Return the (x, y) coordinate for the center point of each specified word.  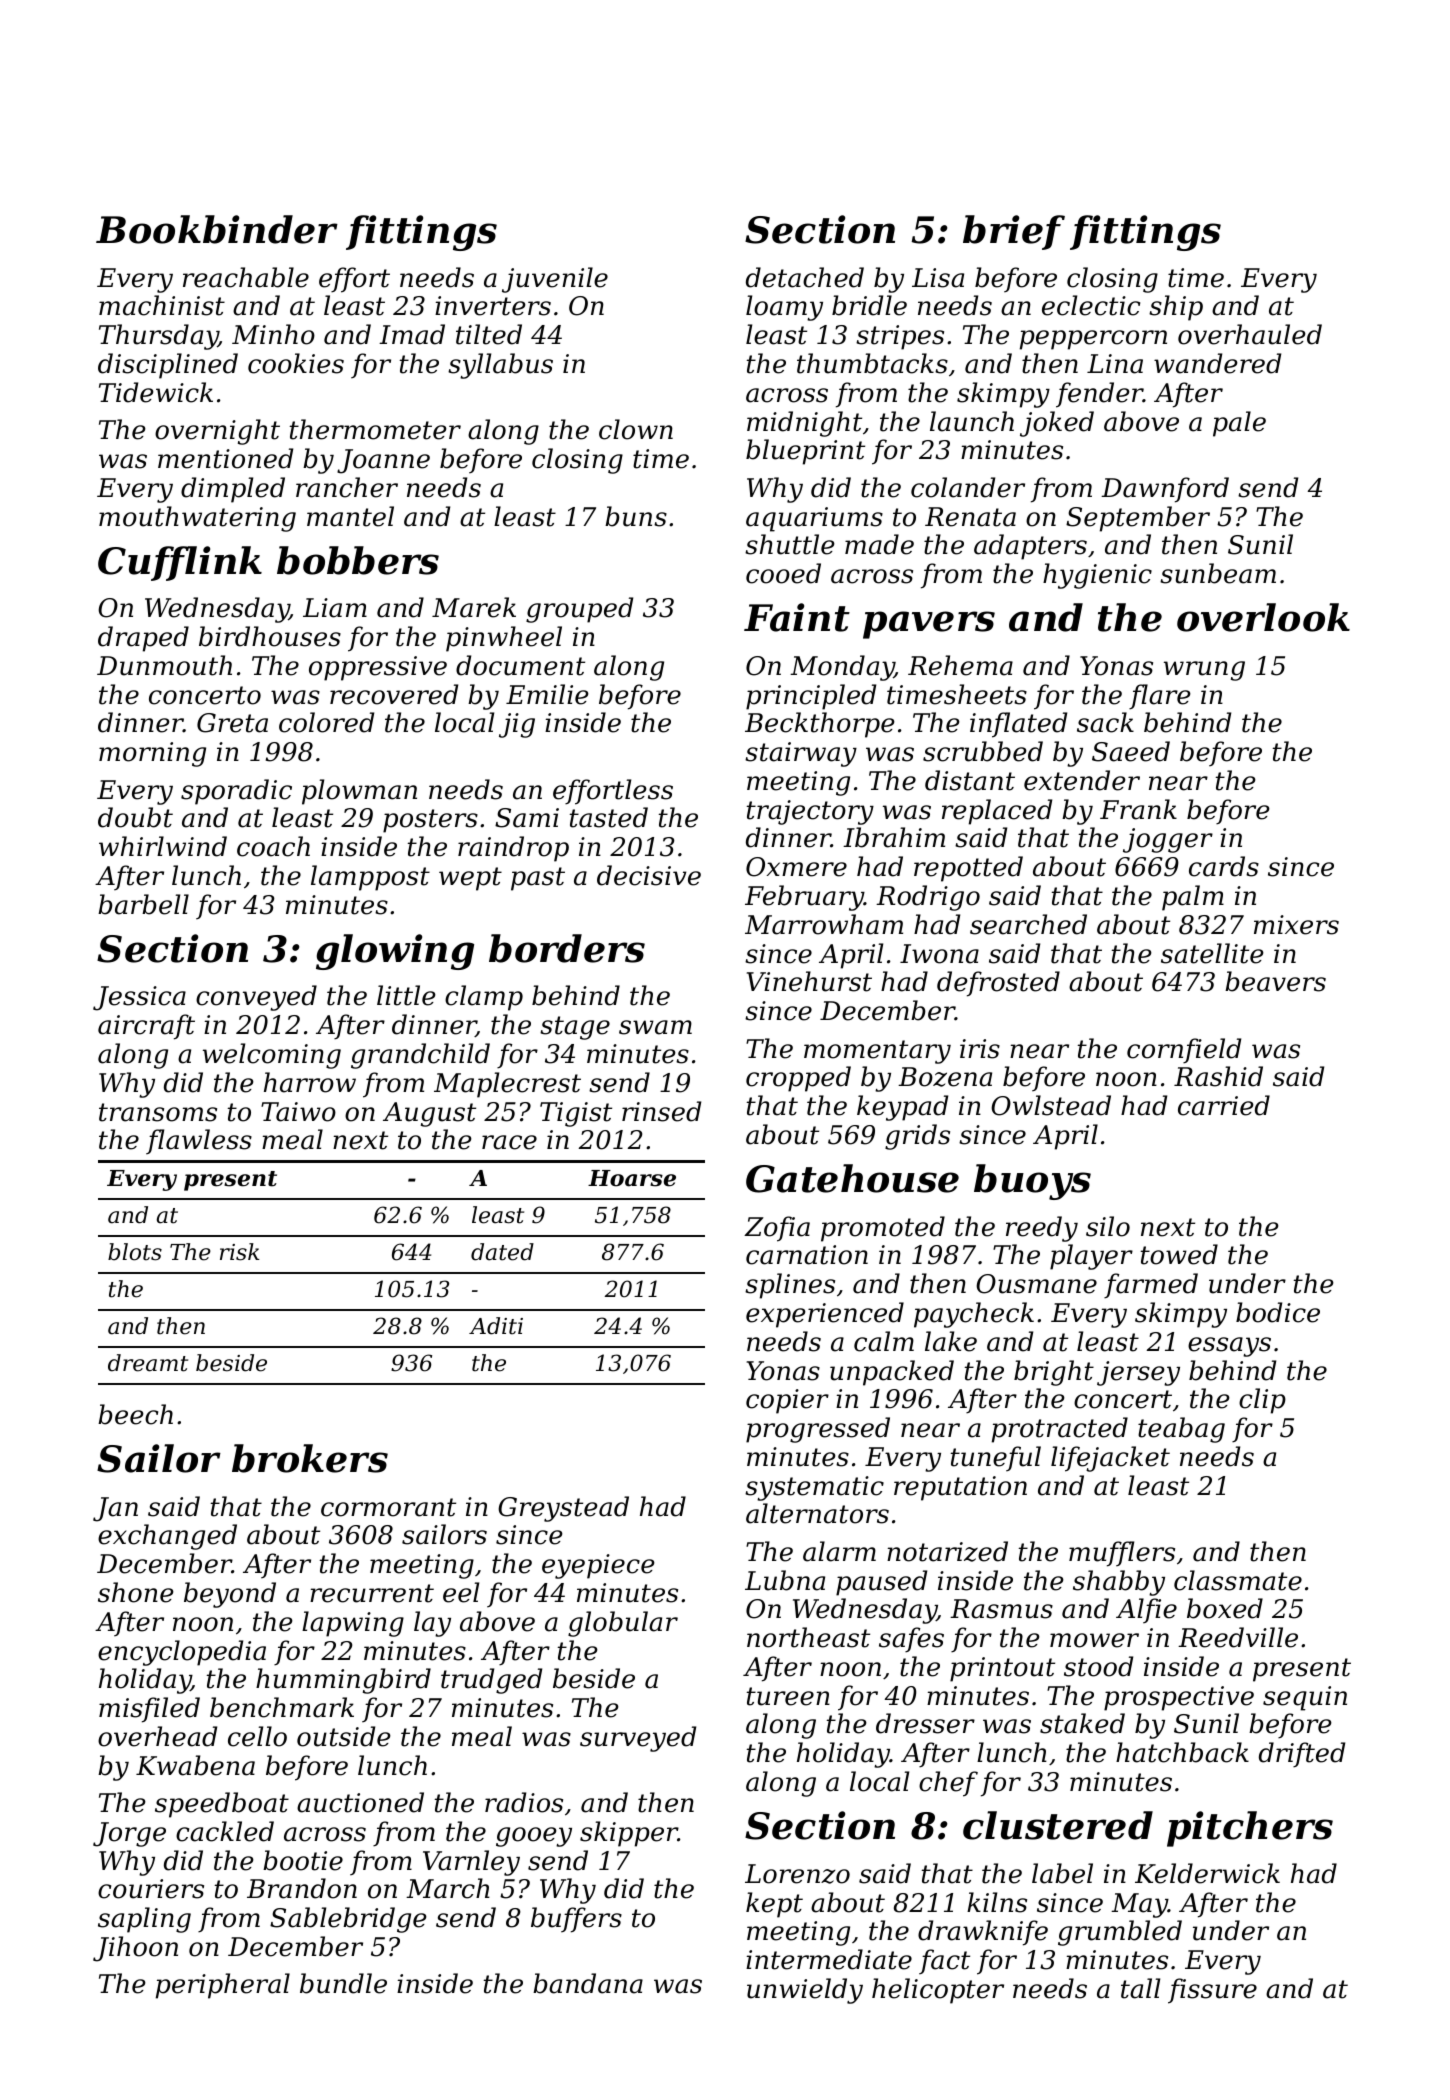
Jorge (129, 1834)
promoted (883, 1229)
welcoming (272, 1056)
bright (1054, 1373)
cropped (798, 1079)
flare (1160, 697)
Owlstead (1051, 1105)
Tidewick (156, 392)
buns (636, 516)
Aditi (496, 1326)
